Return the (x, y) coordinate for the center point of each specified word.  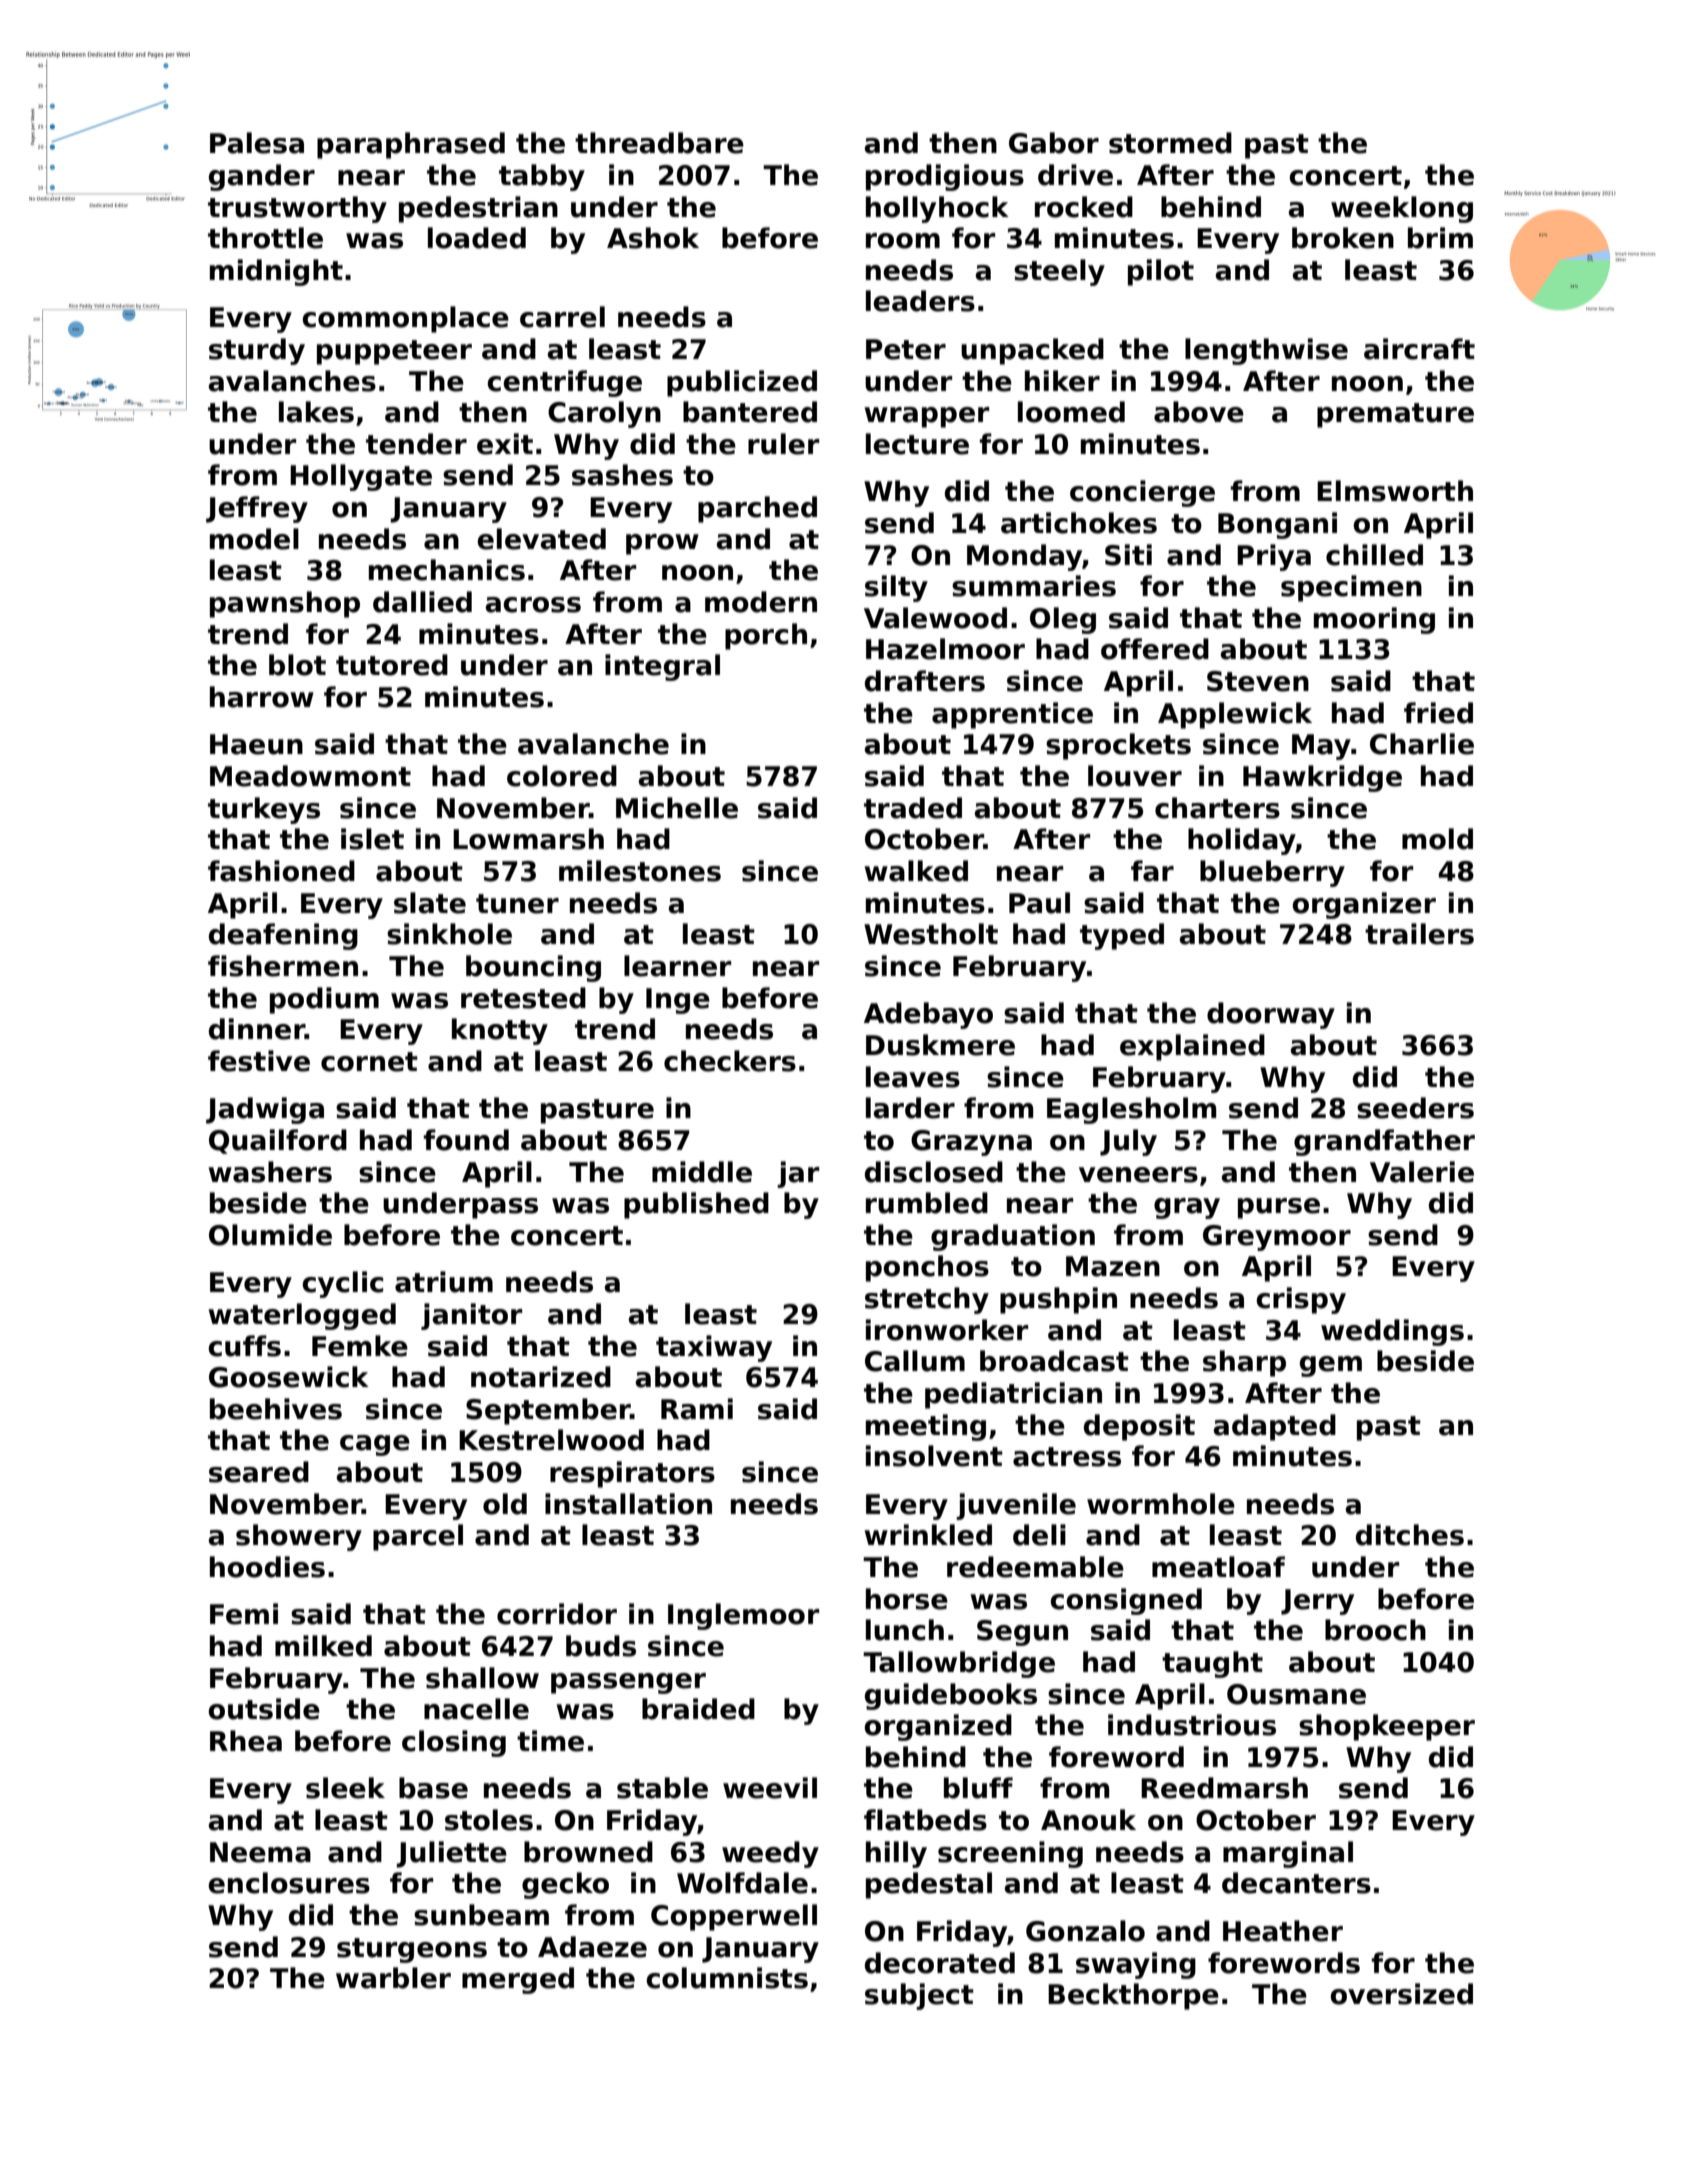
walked (916, 871)
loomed (1071, 412)
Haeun (256, 744)
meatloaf (1218, 1567)
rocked (1084, 207)
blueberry (1272, 873)
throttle (265, 238)
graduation (1013, 1237)
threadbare (659, 143)
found (466, 1140)
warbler (393, 1978)
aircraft (1419, 349)
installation (628, 1504)
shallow (482, 1678)
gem (1331, 1366)
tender (416, 444)
